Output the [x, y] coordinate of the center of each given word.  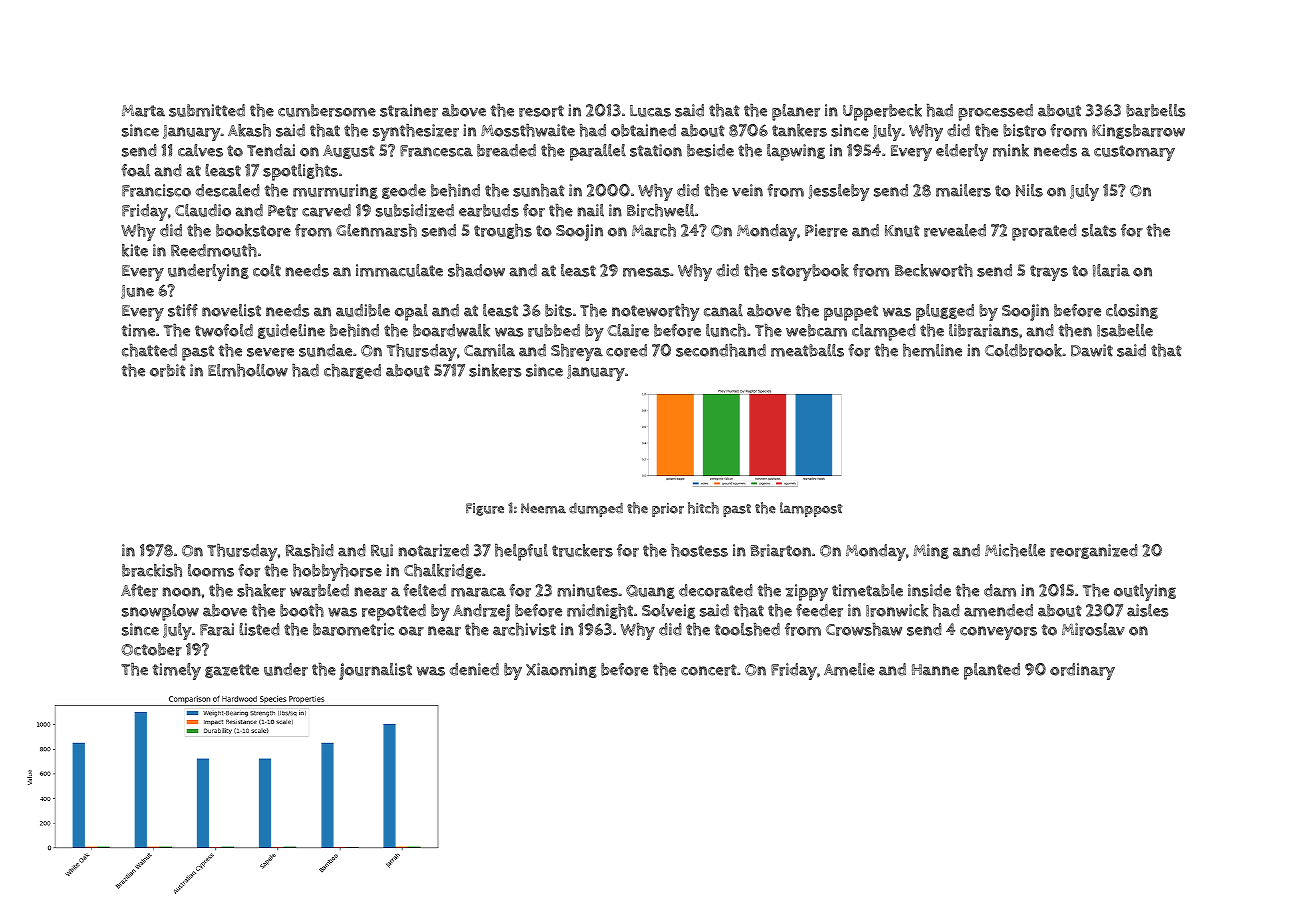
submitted [207, 110]
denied [474, 669]
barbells [1155, 110]
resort [541, 111]
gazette [232, 671]
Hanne [935, 670]
